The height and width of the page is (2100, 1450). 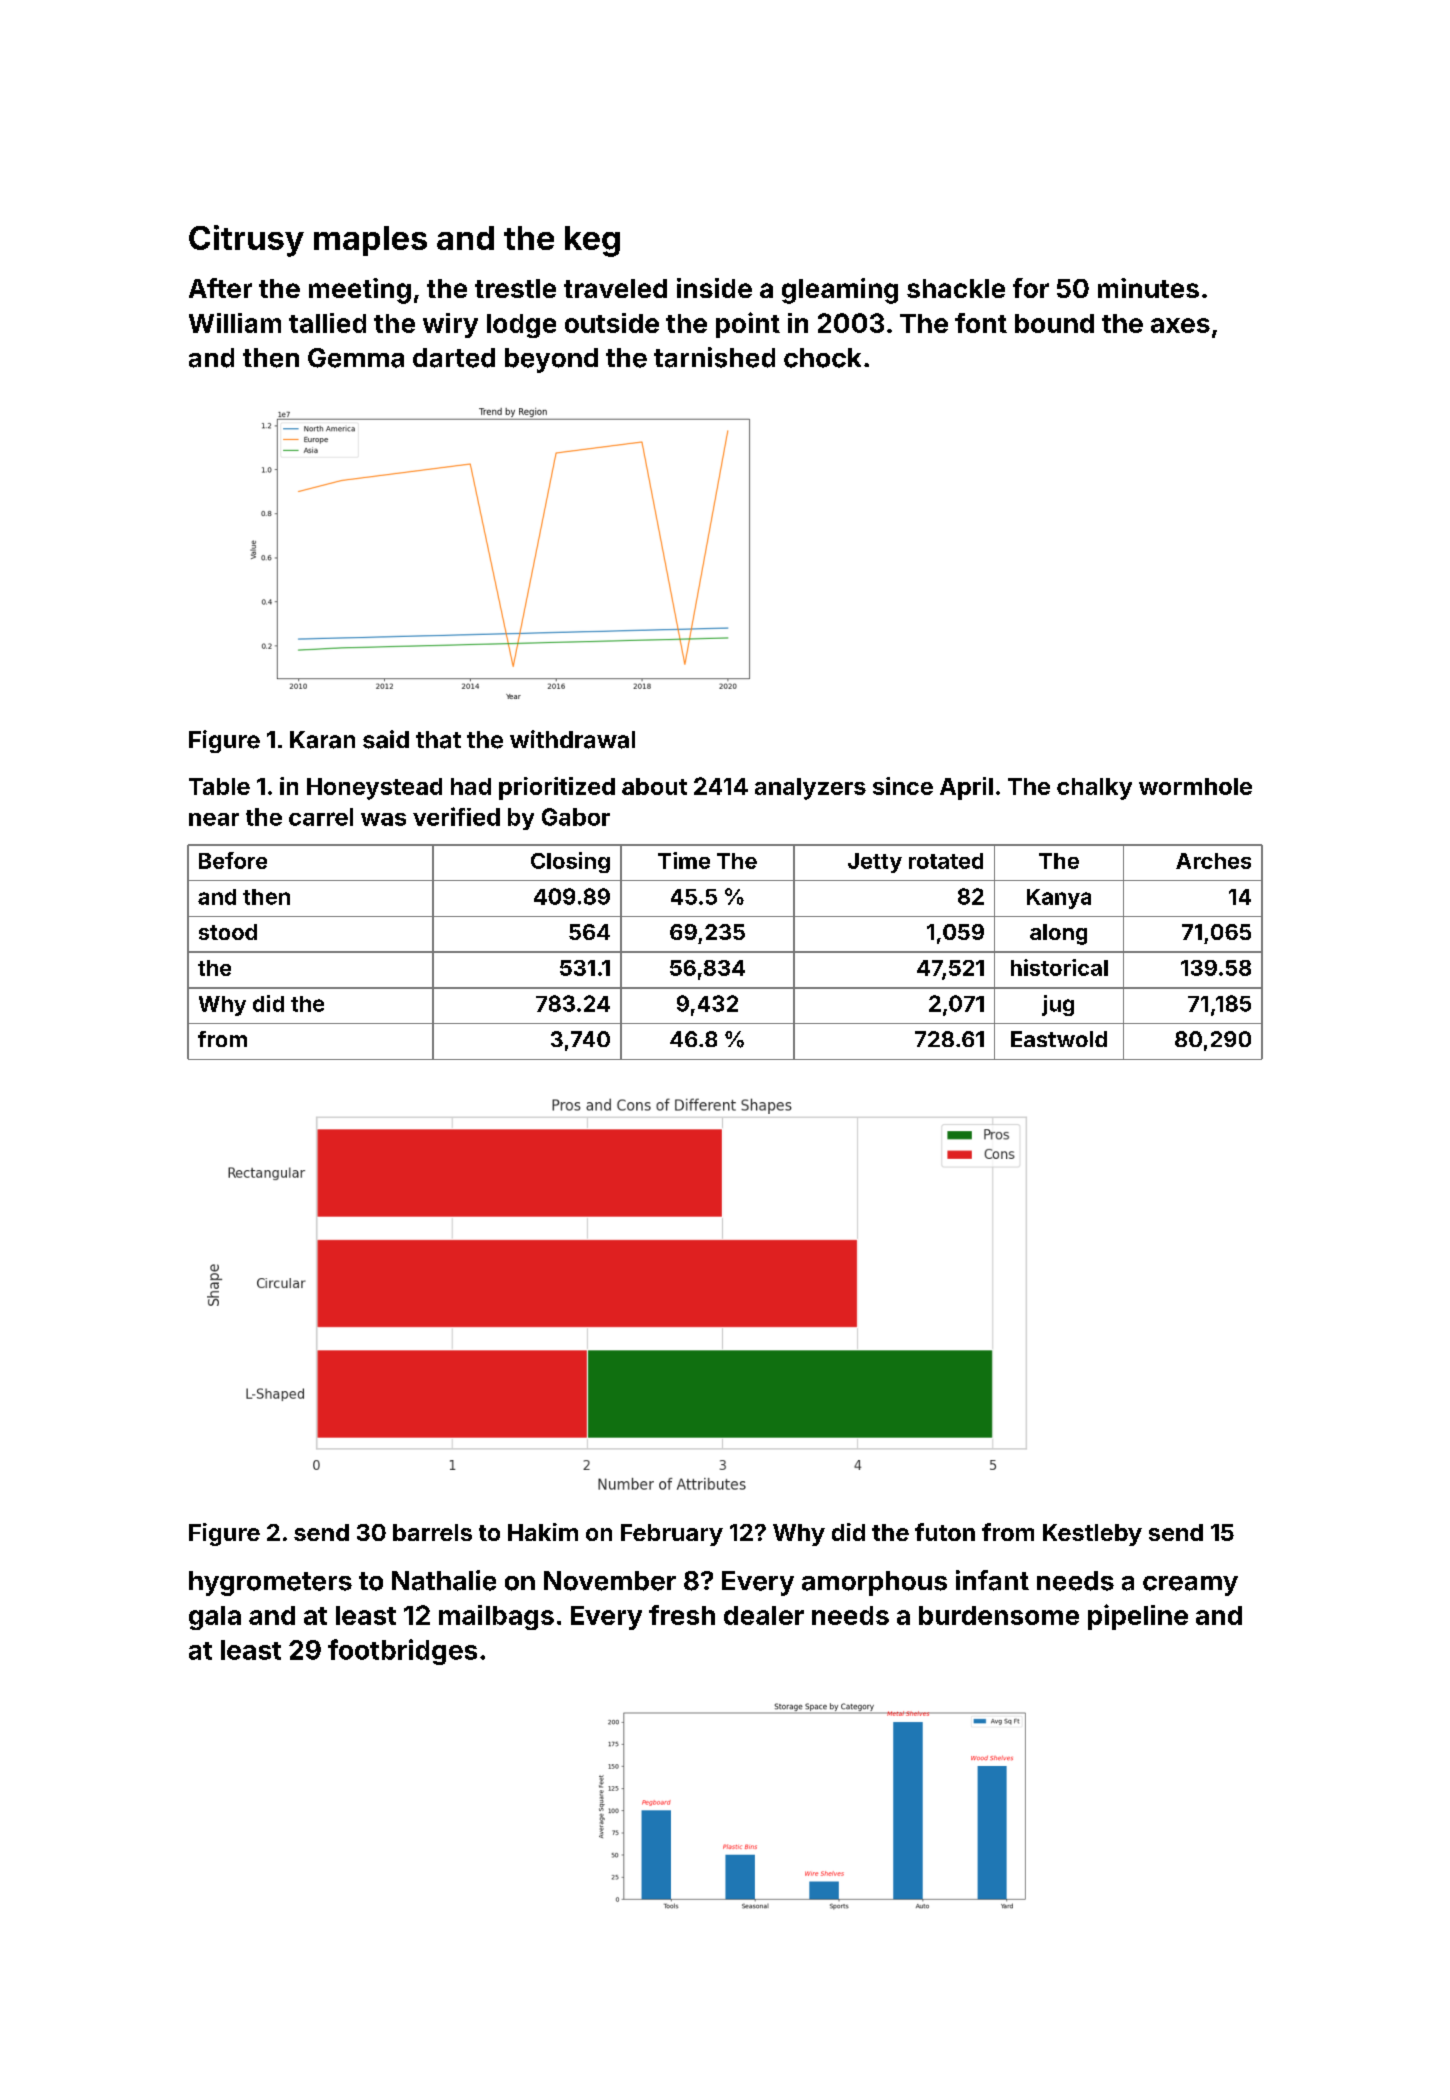 What do you see at coordinates (874, 1583) in the page?
I see `amorphous` at bounding box center [874, 1583].
